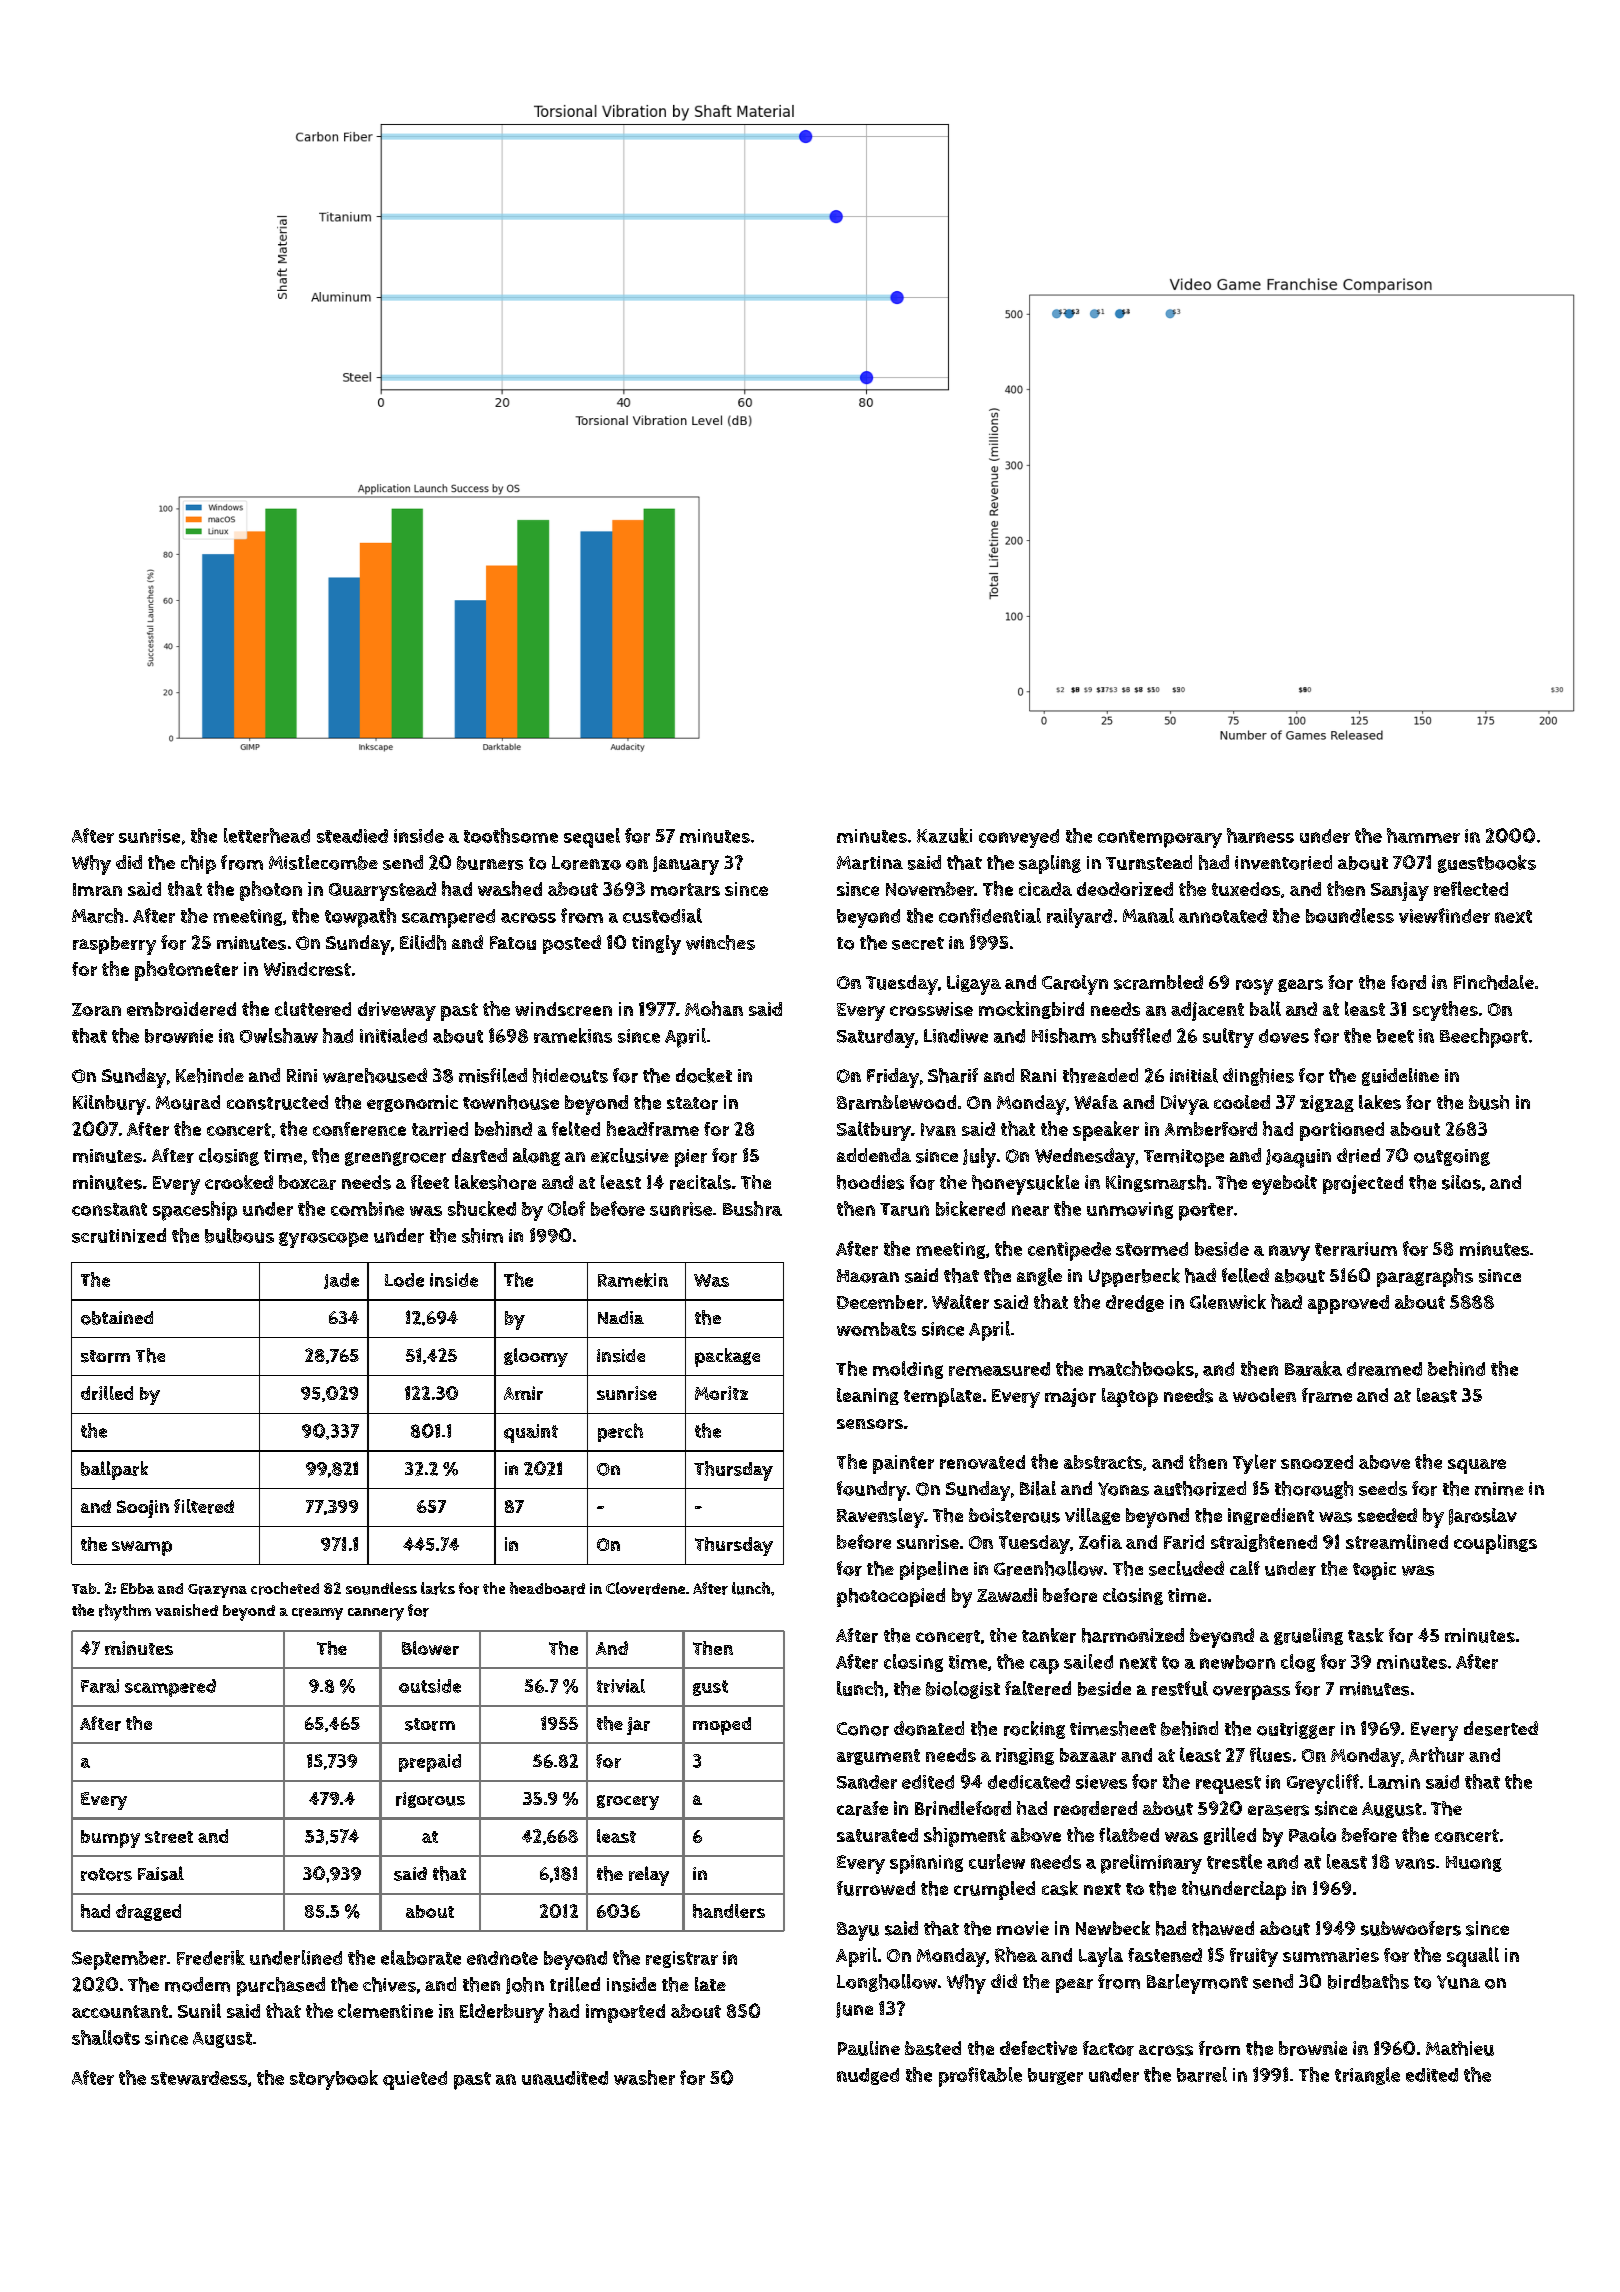 The height and width of the screenshot is (2292, 1620). What do you see at coordinates (982, 1462) in the screenshot?
I see `renovated` at bounding box center [982, 1462].
